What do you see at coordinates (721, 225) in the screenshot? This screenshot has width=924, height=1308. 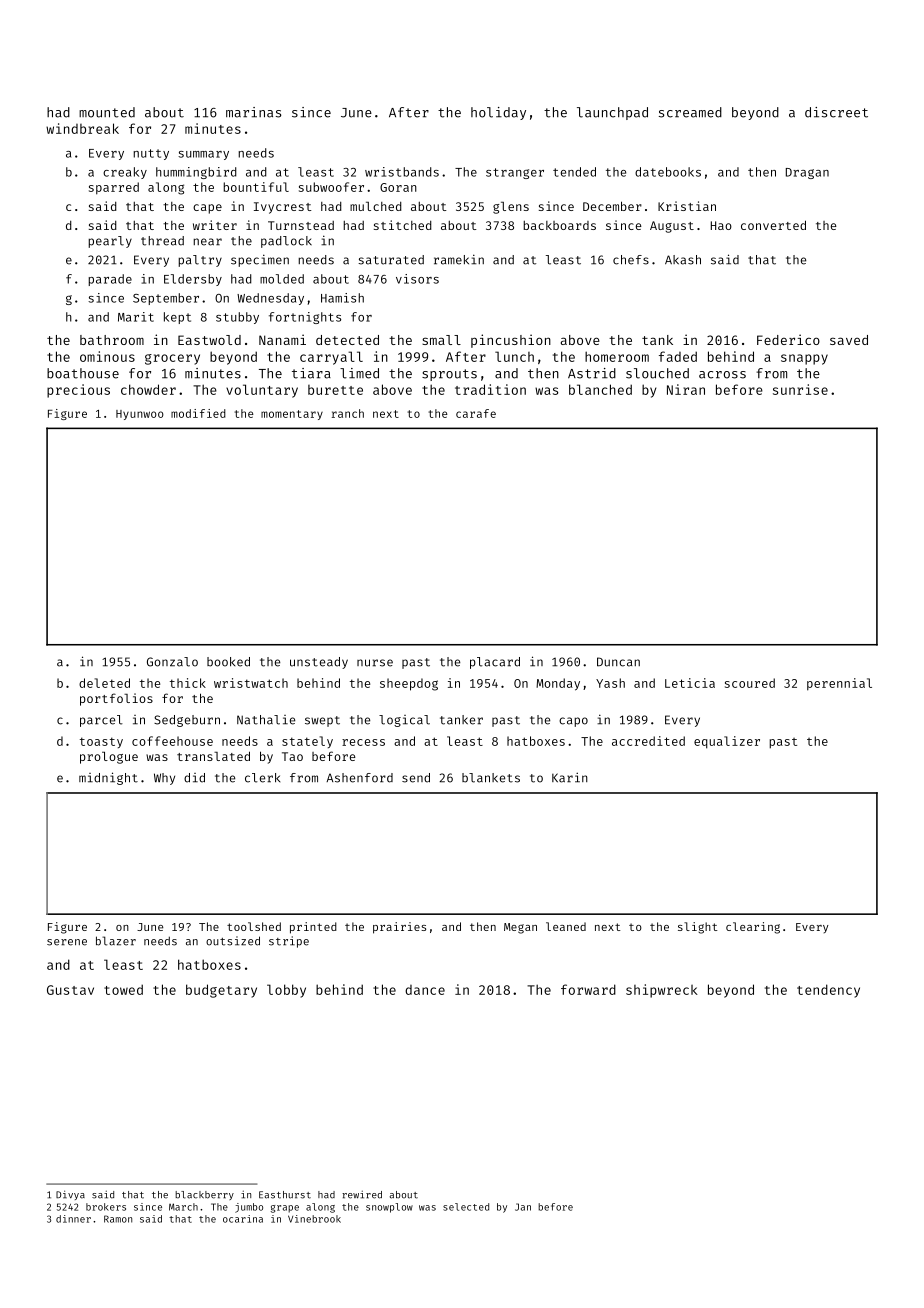 I see `Hao` at bounding box center [721, 225].
